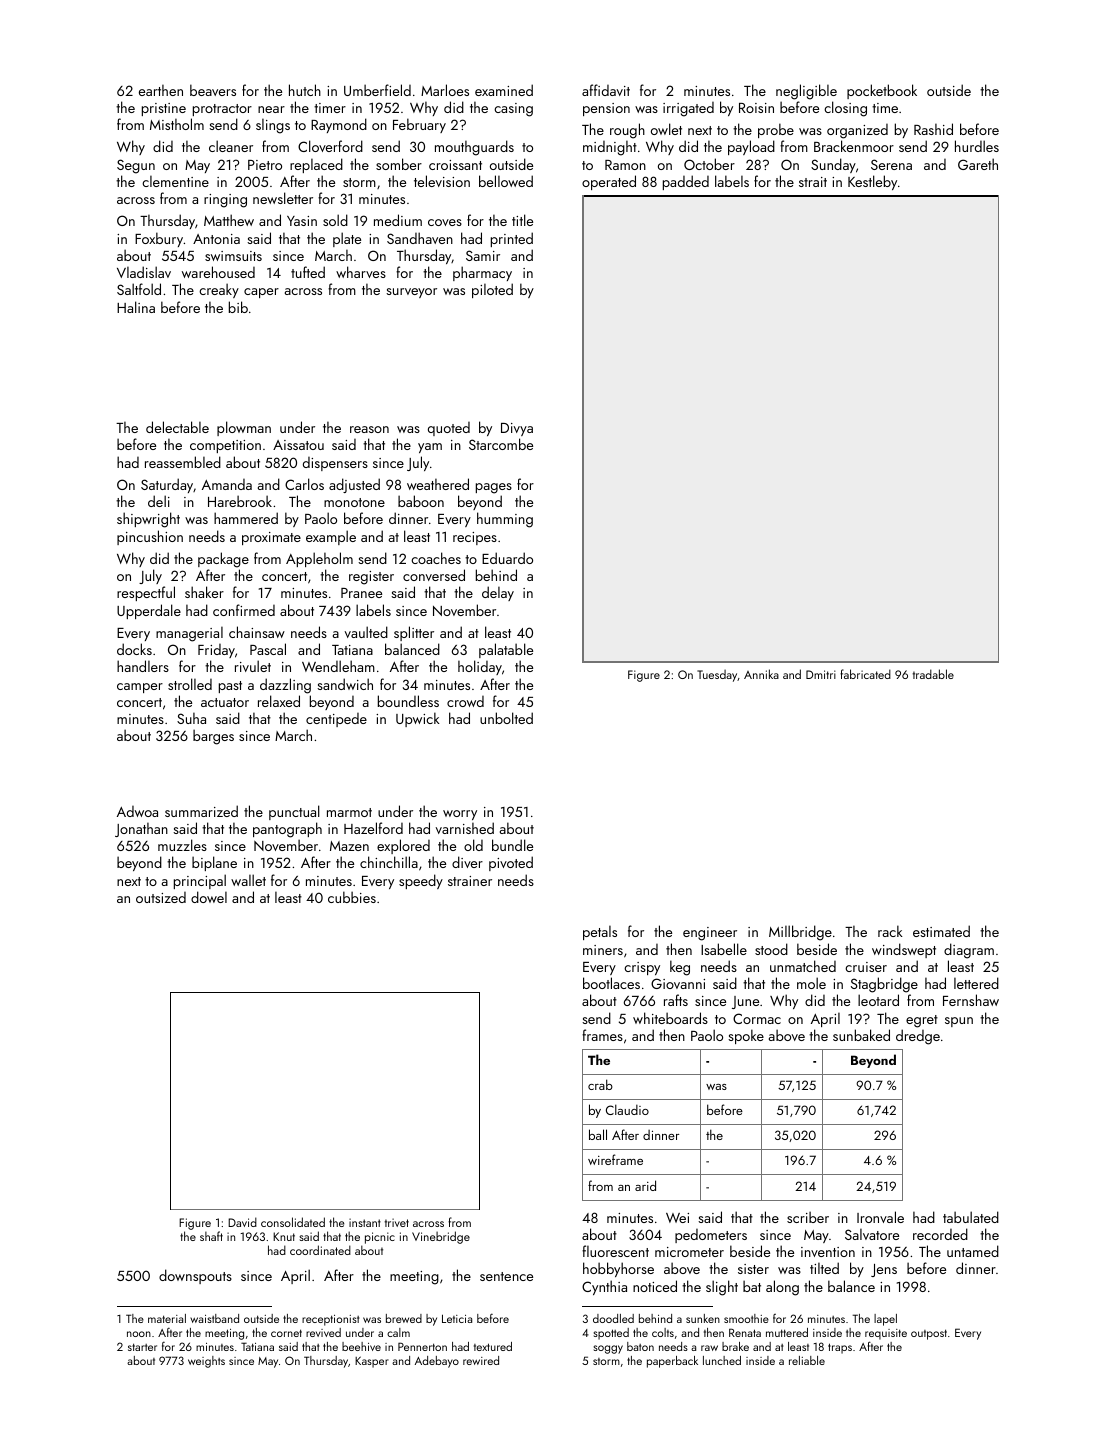  What do you see at coordinates (512, 845) in the document?
I see `bundle` at bounding box center [512, 845].
